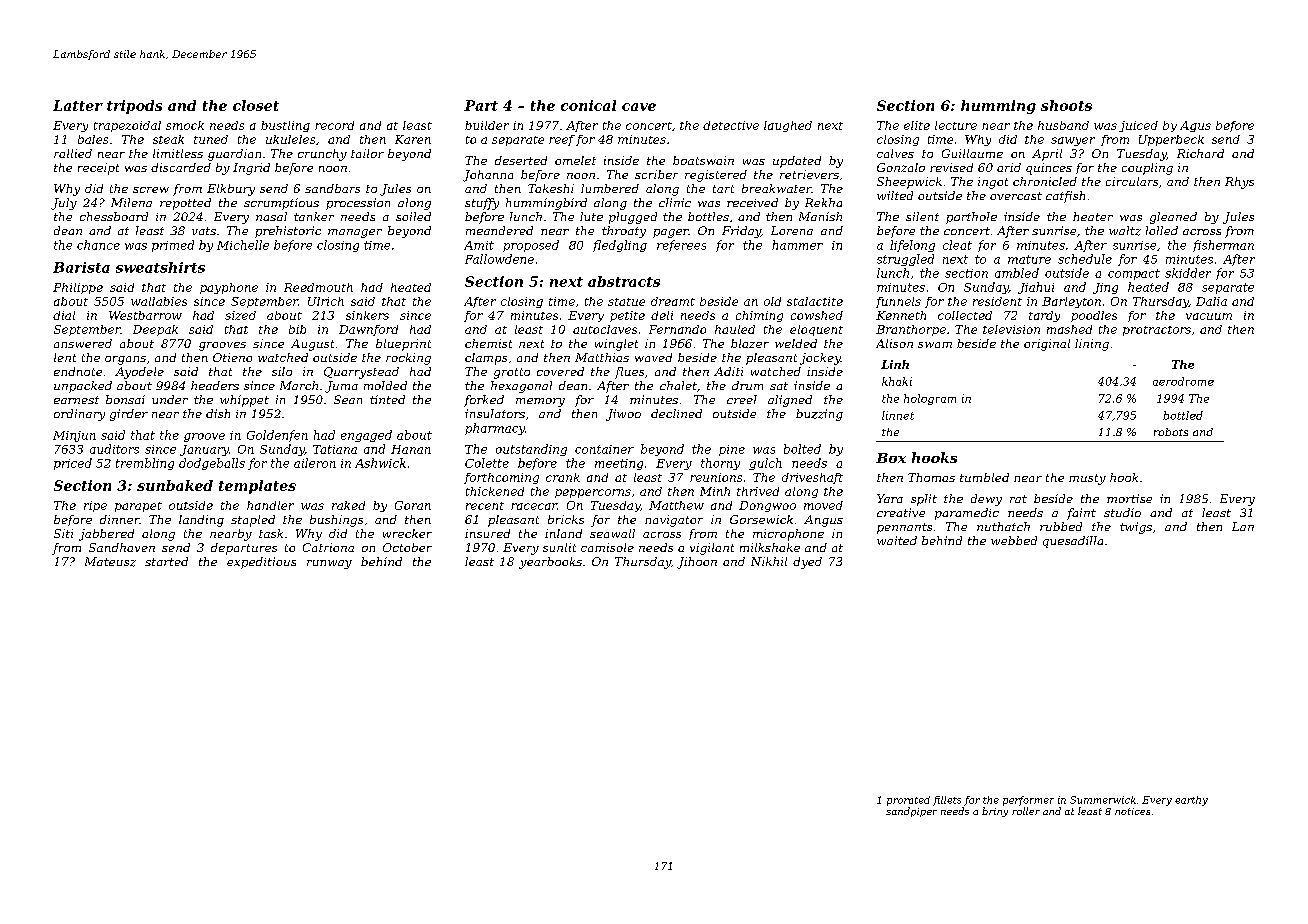  I want to click on lumbered, so click(610, 188).
